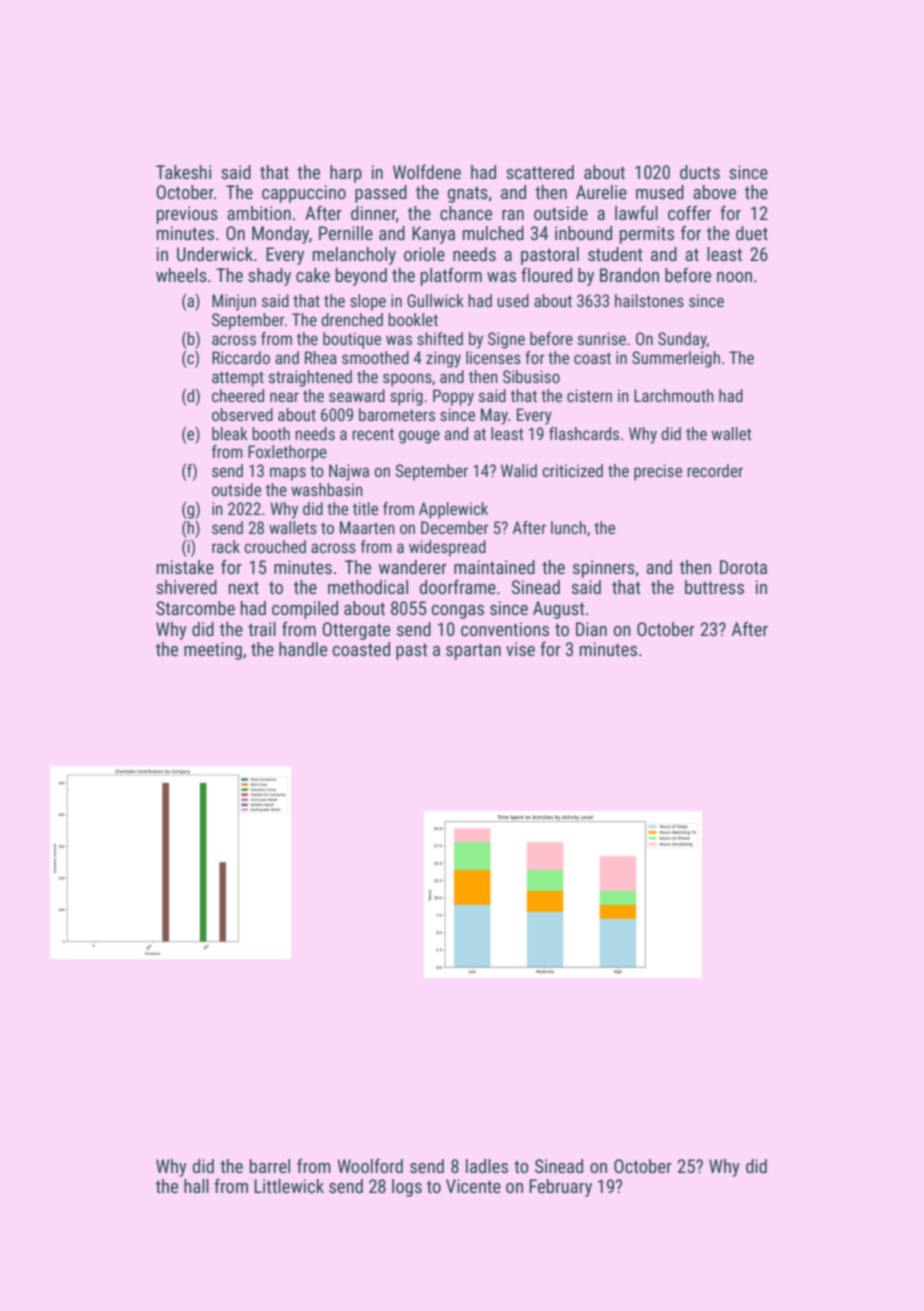 Image resolution: width=924 pixels, height=1311 pixels. What do you see at coordinates (373, 434) in the screenshot?
I see `recent` at bounding box center [373, 434].
